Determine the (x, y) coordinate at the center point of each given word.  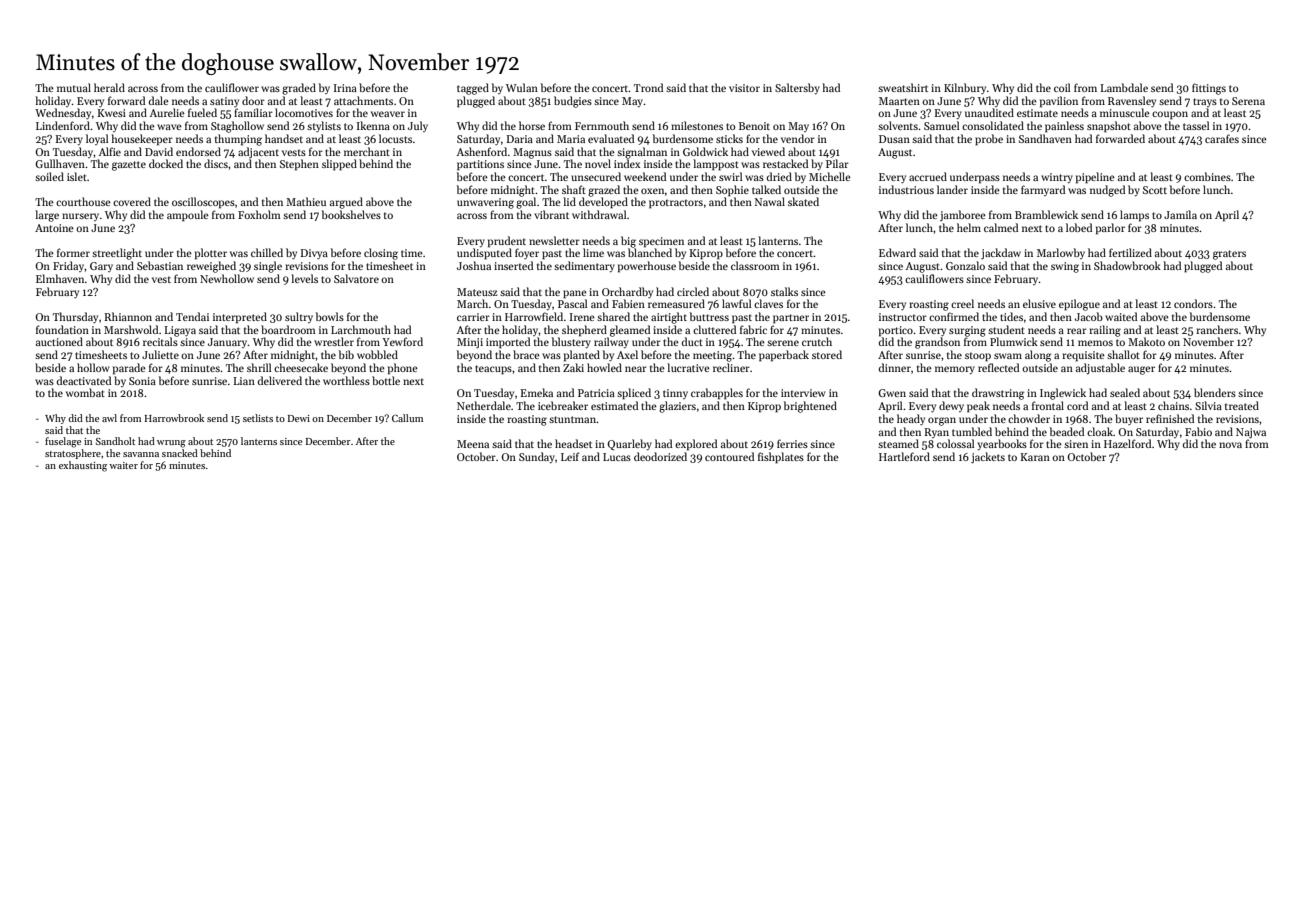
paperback (784, 356)
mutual (74, 87)
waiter (123, 465)
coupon (1170, 115)
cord (1077, 405)
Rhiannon (128, 316)
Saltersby (797, 88)
